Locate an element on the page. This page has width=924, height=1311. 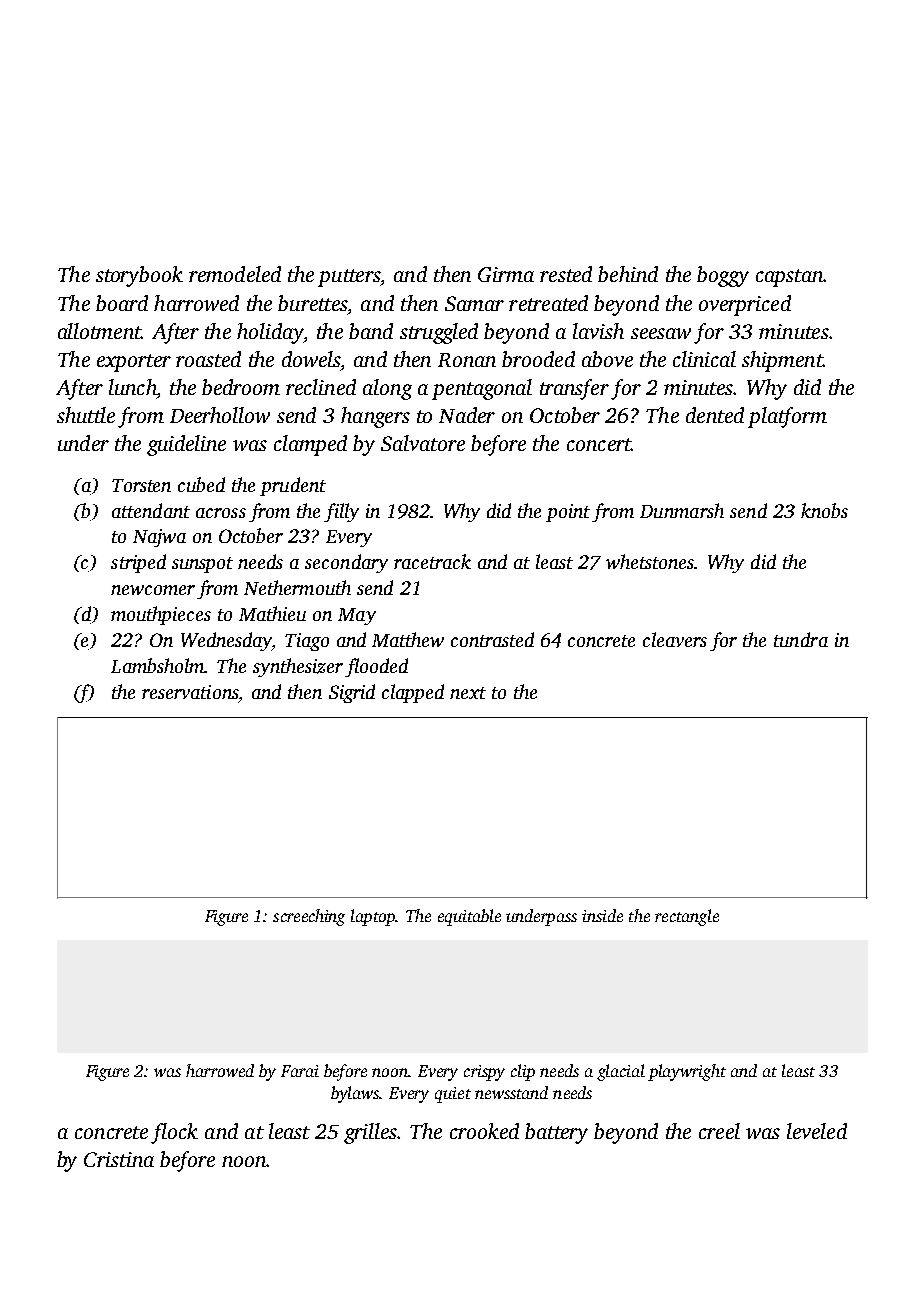
screeching is located at coordinates (309, 917).
